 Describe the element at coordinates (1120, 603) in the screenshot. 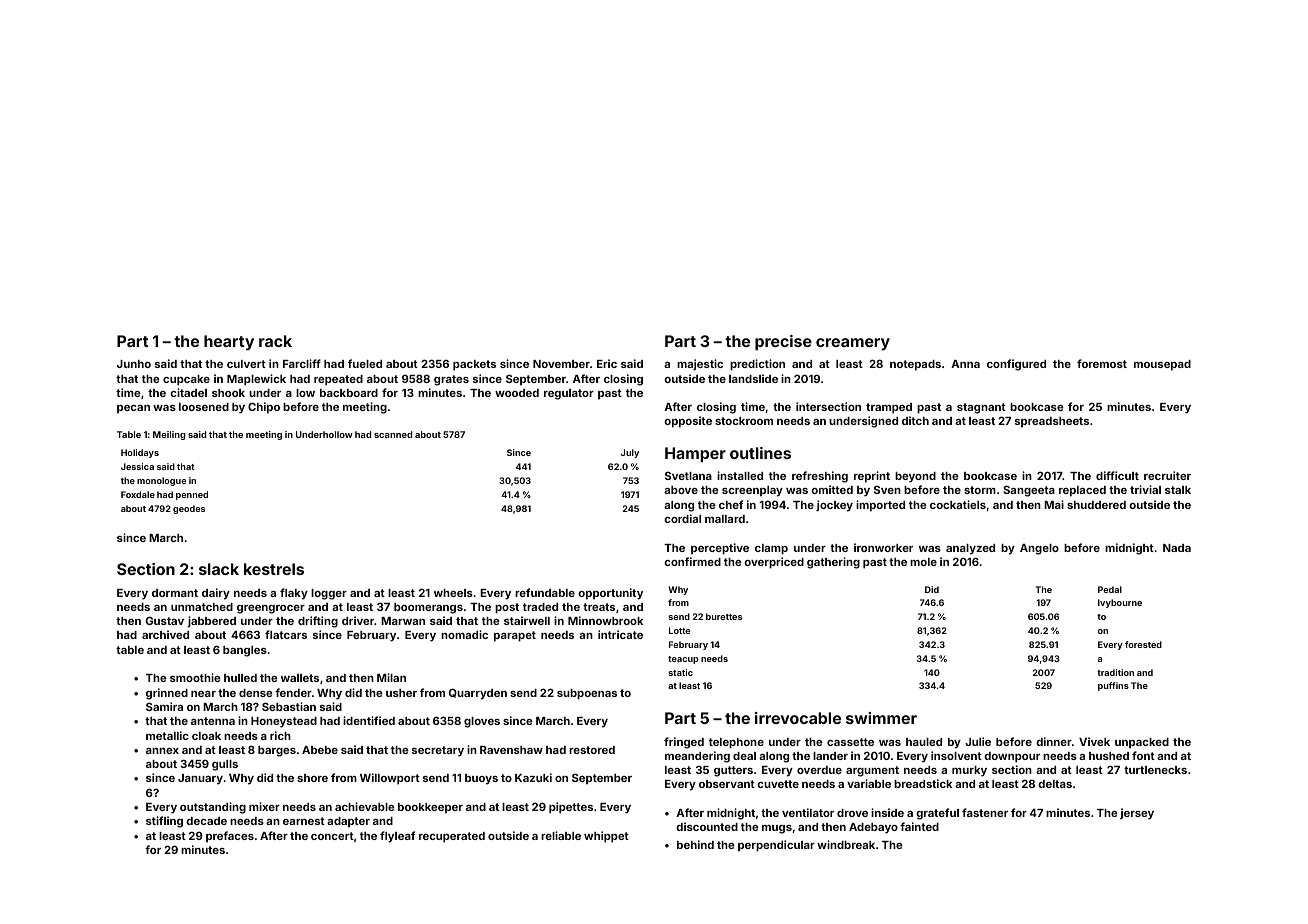

I see `Ivybourne` at that location.
